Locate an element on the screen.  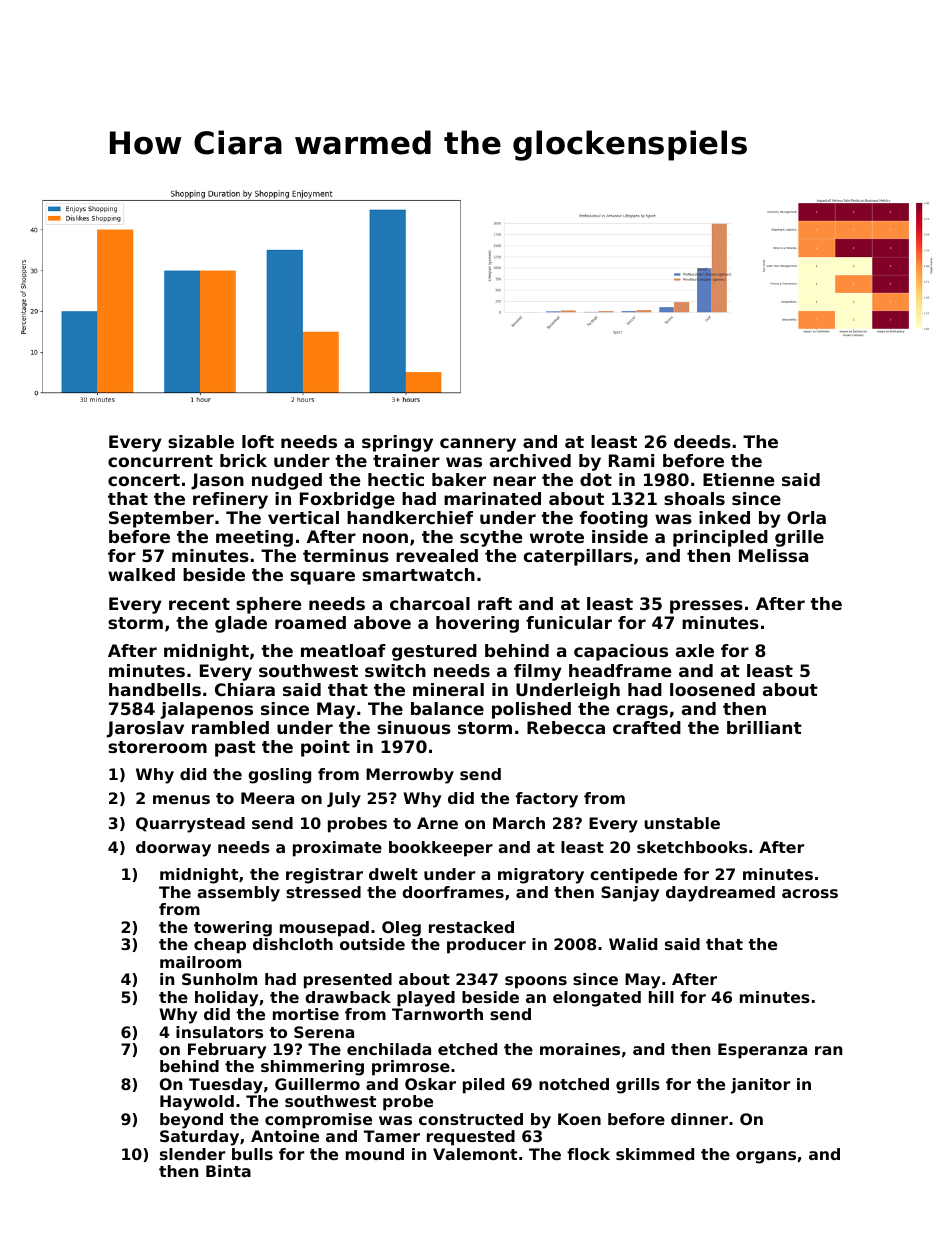
charcoal is located at coordinates (430, 603).
